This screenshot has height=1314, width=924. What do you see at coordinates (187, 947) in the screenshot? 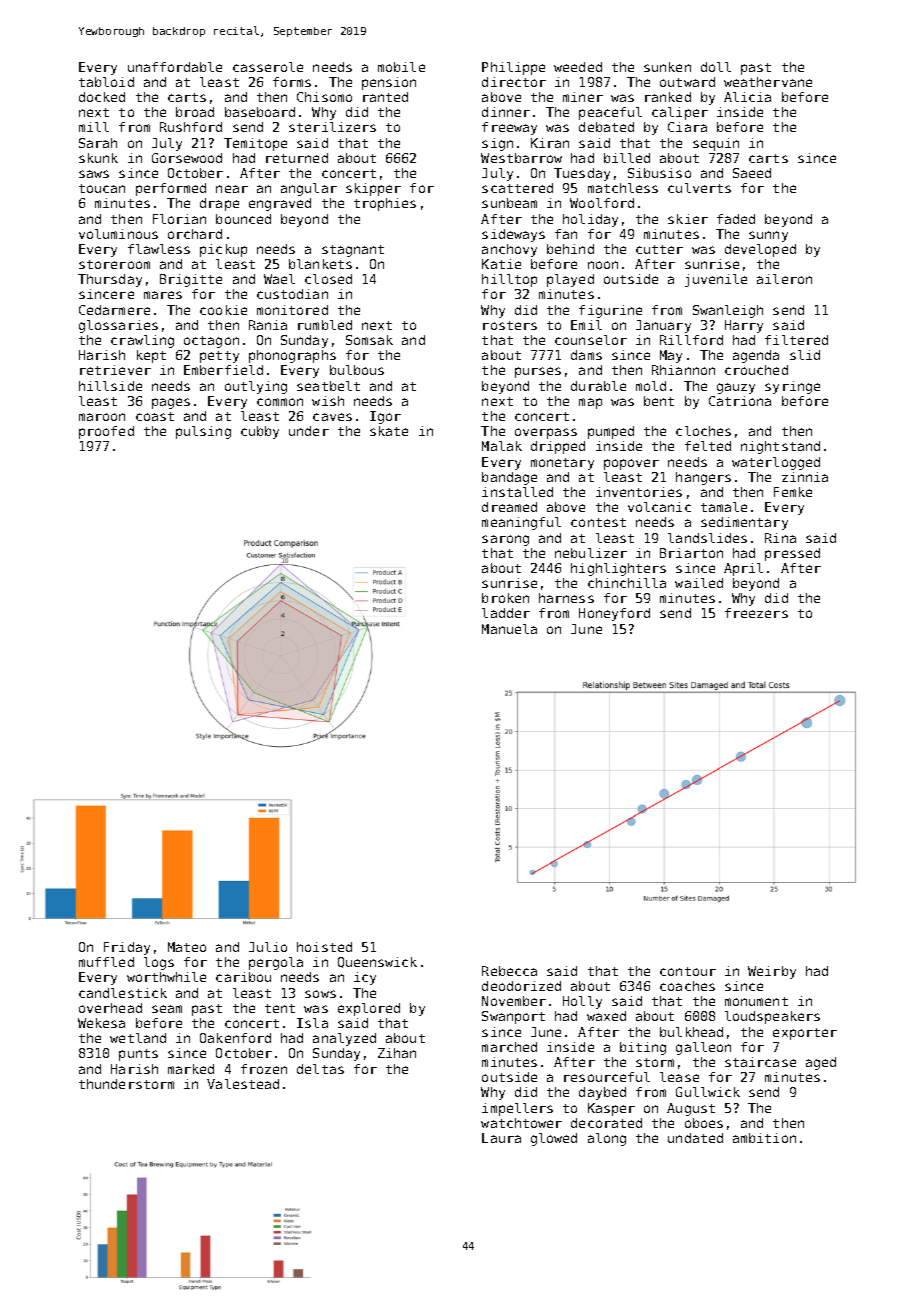
I see `Mateo` at bounding box center [187, 947].
